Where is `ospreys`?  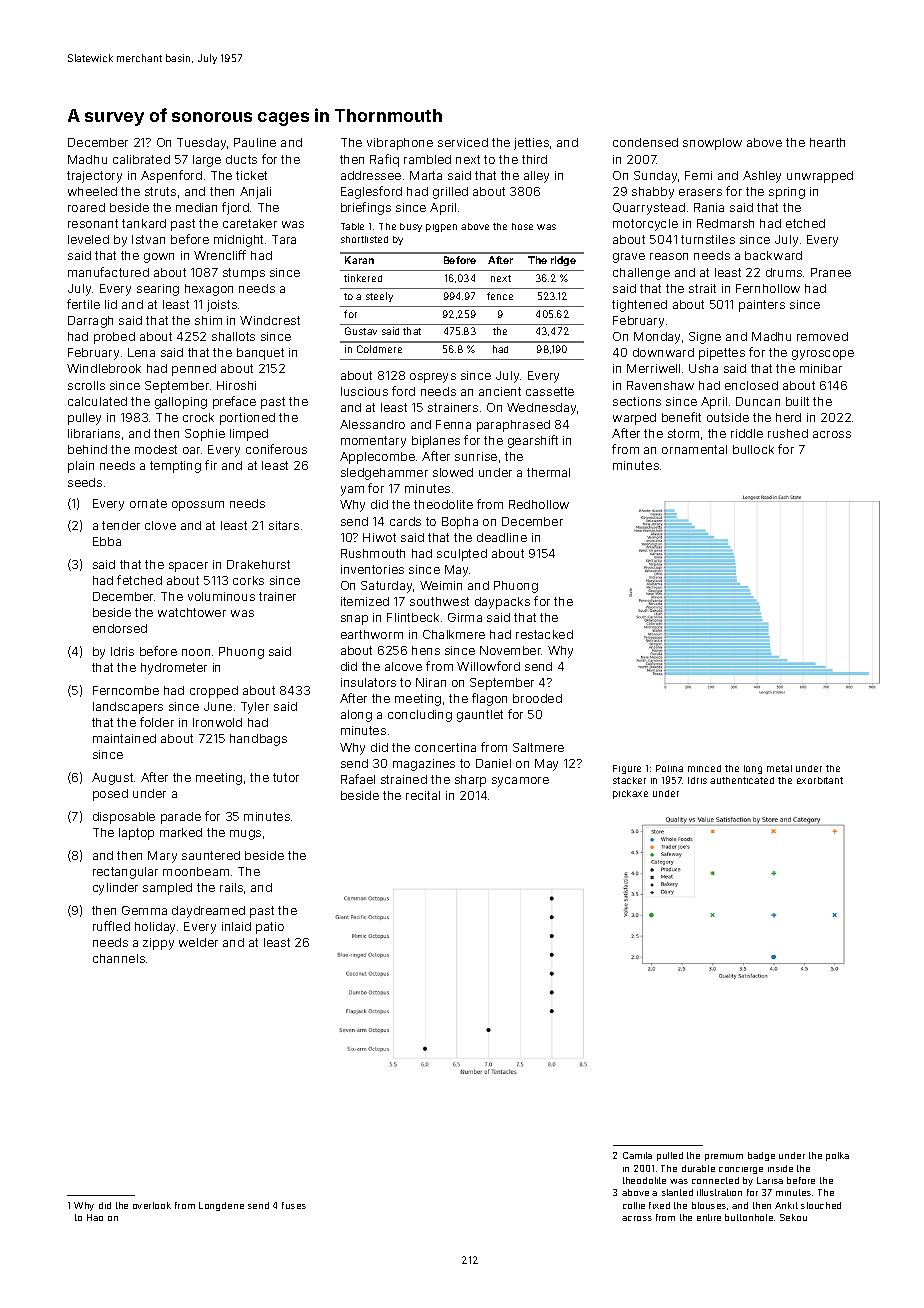 ospreys is located at coordinates (433, 378).
